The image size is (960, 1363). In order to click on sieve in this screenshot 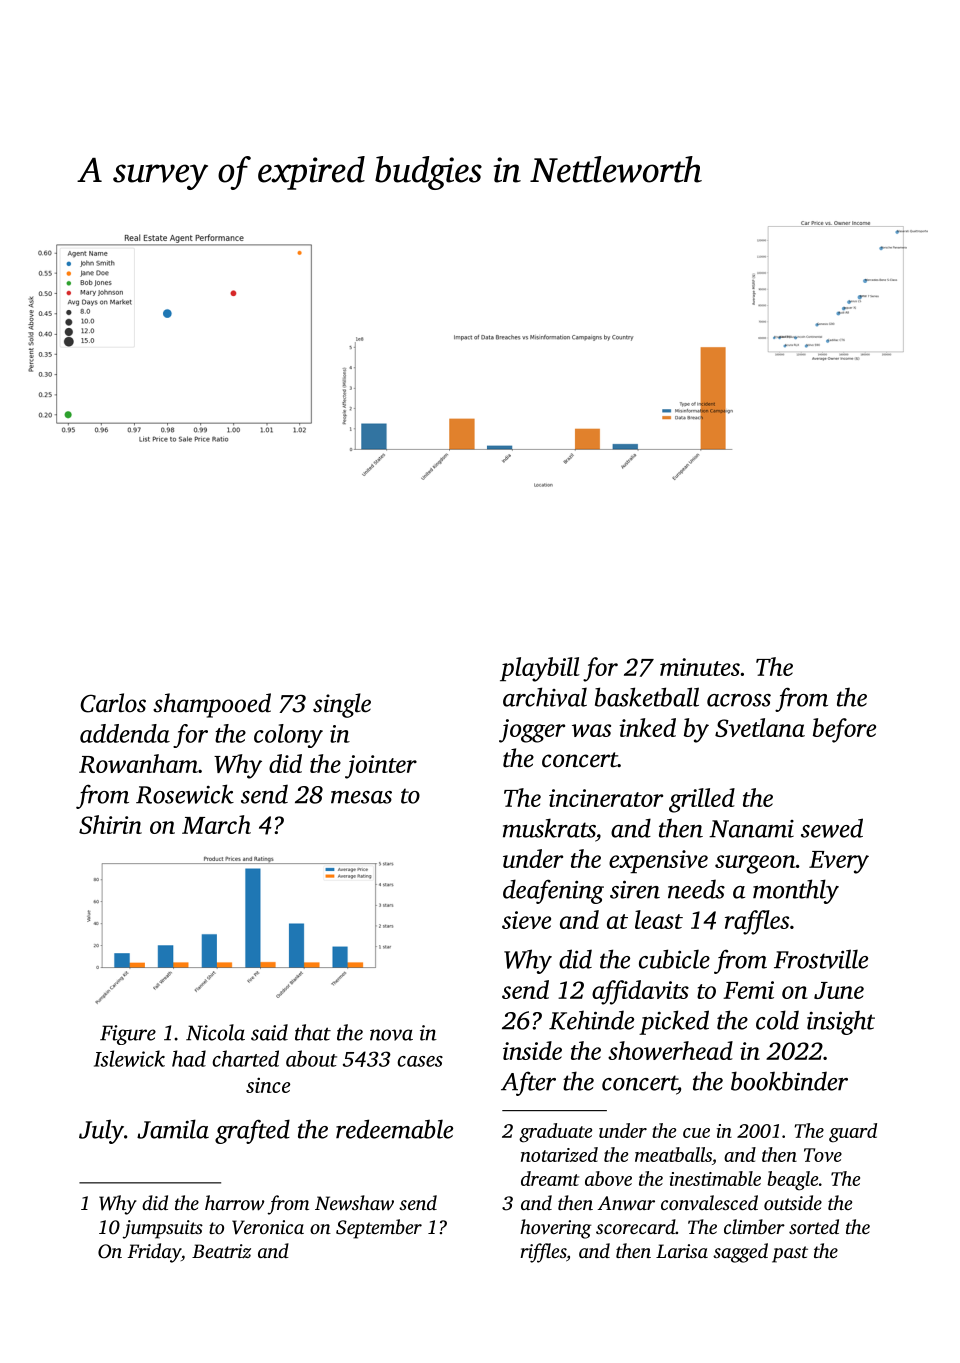, I will do `click(526, 920)`.
